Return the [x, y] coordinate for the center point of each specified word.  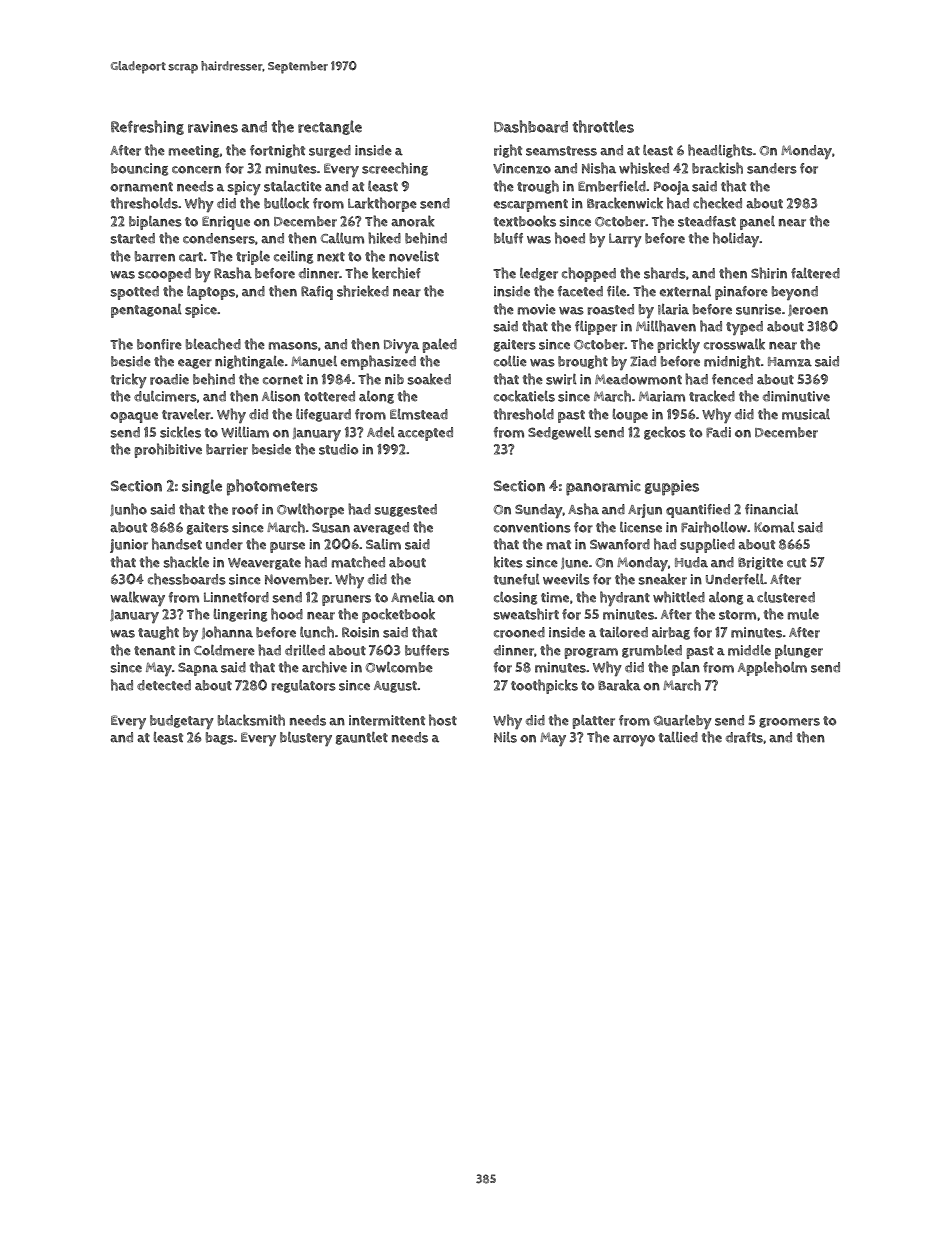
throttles [603, 126]
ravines [213, 127]
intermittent [387, 720]
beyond [795, 293]
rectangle [330, 127]
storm [737, 615]
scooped [164, 275]
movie [537, 309]
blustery [306, 739]
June [574, 563]
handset [177, 544]
